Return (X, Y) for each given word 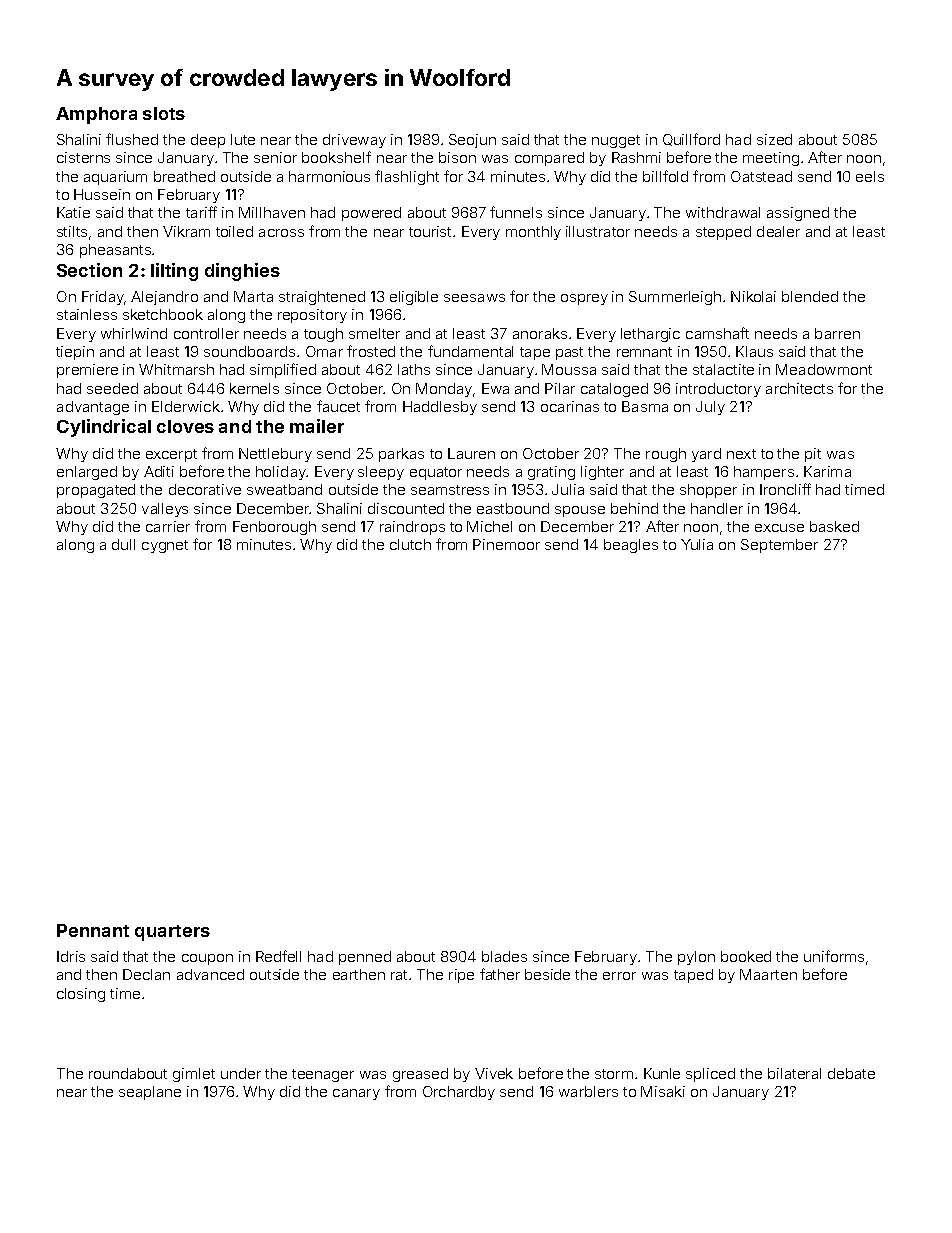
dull (123, 544)
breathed (184, 176)
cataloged (614, 390)
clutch (410, 544)
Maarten (768, 974)
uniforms (834, 956)
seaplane (150, 1093)
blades (504, 956)
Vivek (494, 1073)
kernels (254, 388)
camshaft (717, 333)
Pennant (93, 930)
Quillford (691, 139)
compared (549, 159)
